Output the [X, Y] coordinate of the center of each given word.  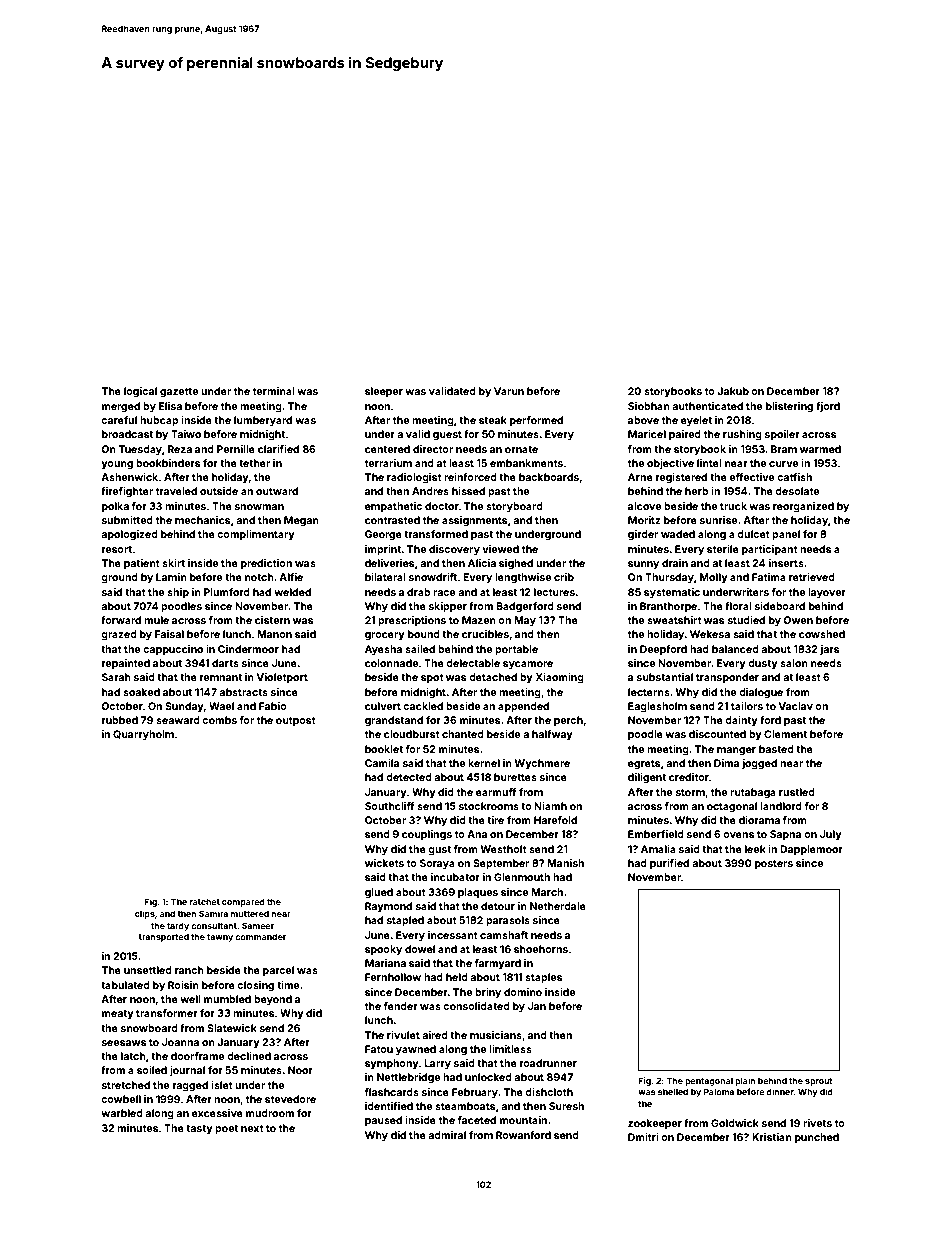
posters [774, 864]
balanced [735, 649]
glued [379, 893]
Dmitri [643, 1137]
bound [424, 634]
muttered [250, 913]
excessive [217, 1113]
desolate [797, 491]
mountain [523, 1120]
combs [219, 720]
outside [219, 491]
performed [536, 421]
